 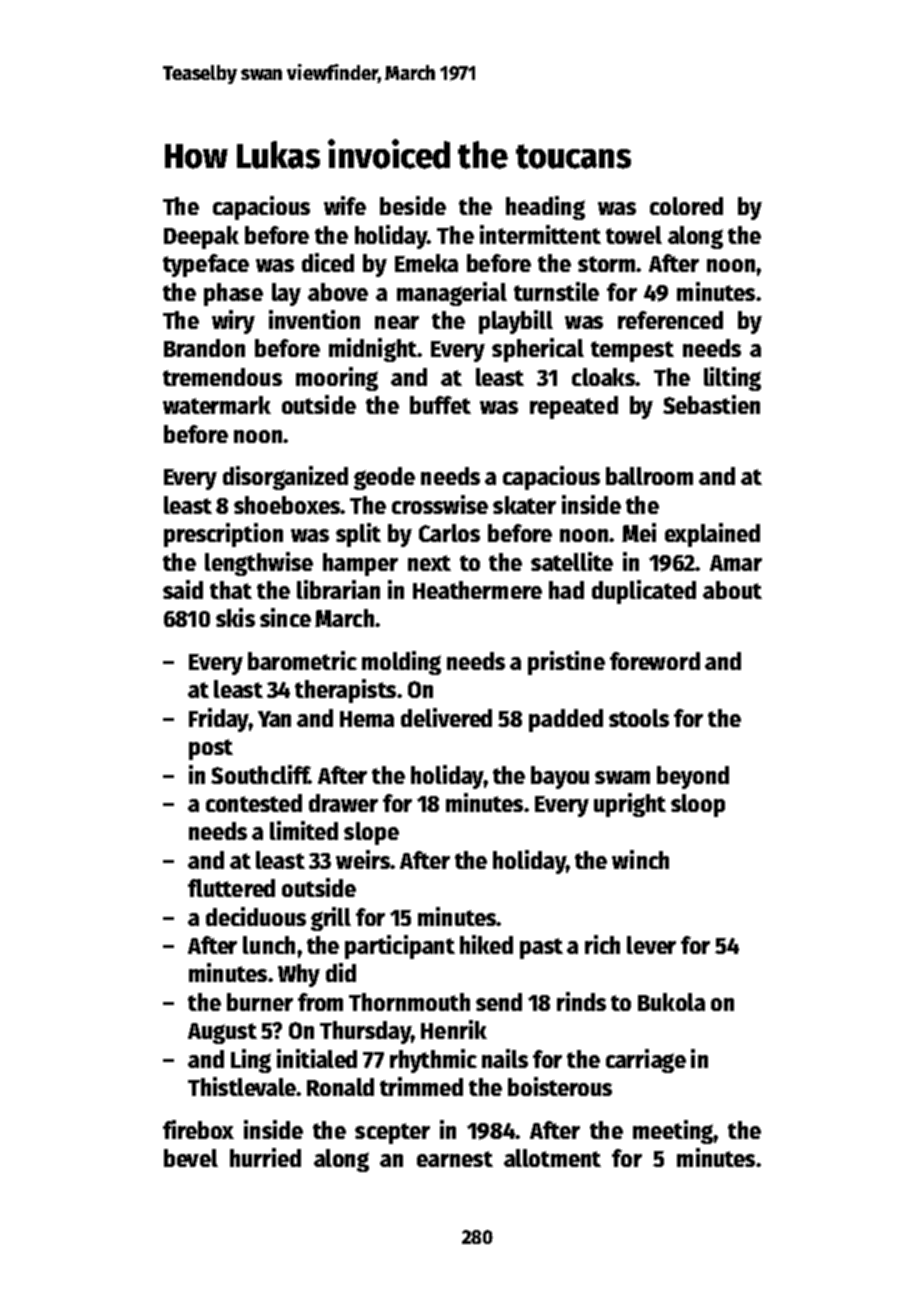 What do you see at coordinates (260, 774) in the screenshot?
I see `Southcliff` at bounding box center [260, 774].
